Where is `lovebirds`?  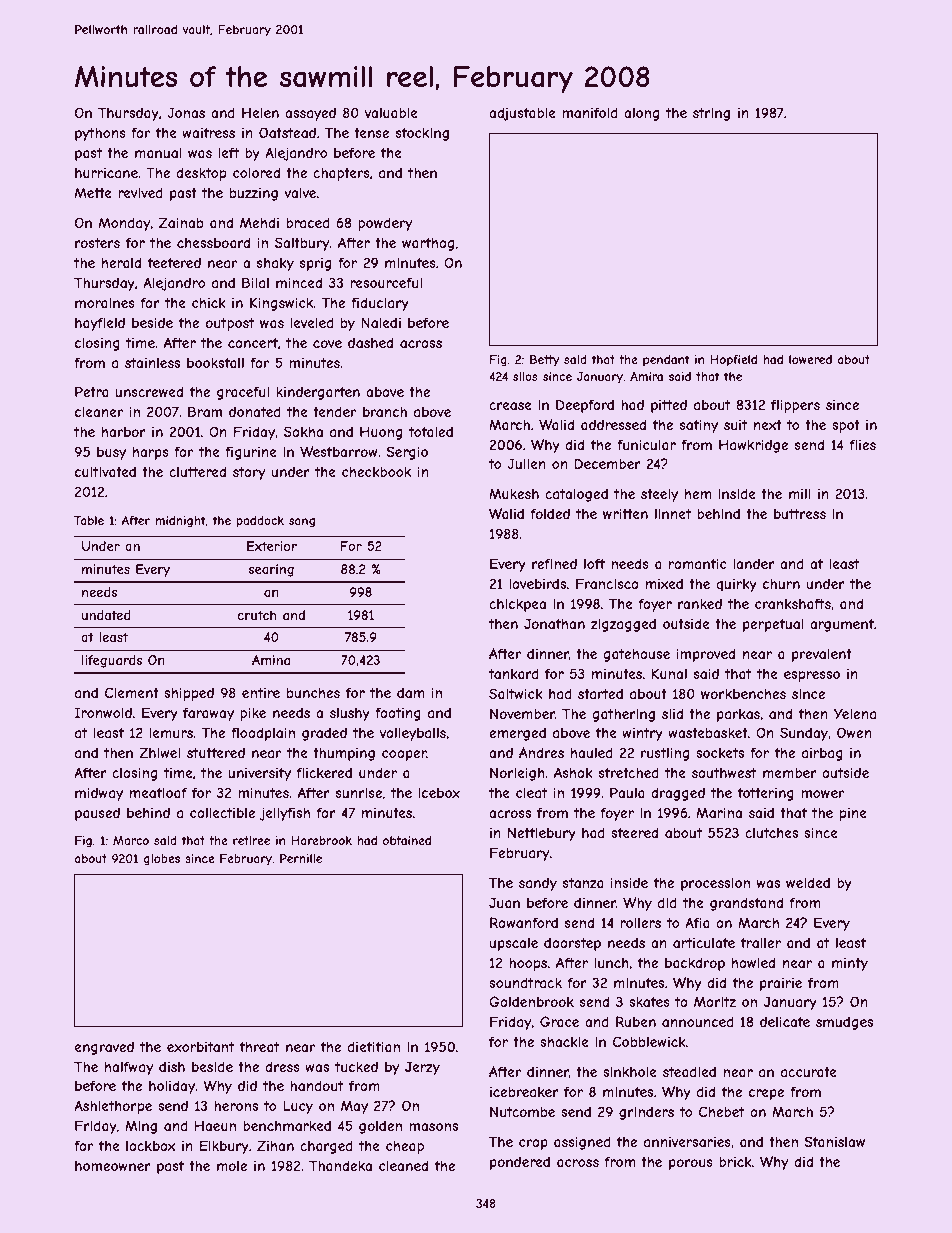
lovebirds is located at coordinates (537, 583).
